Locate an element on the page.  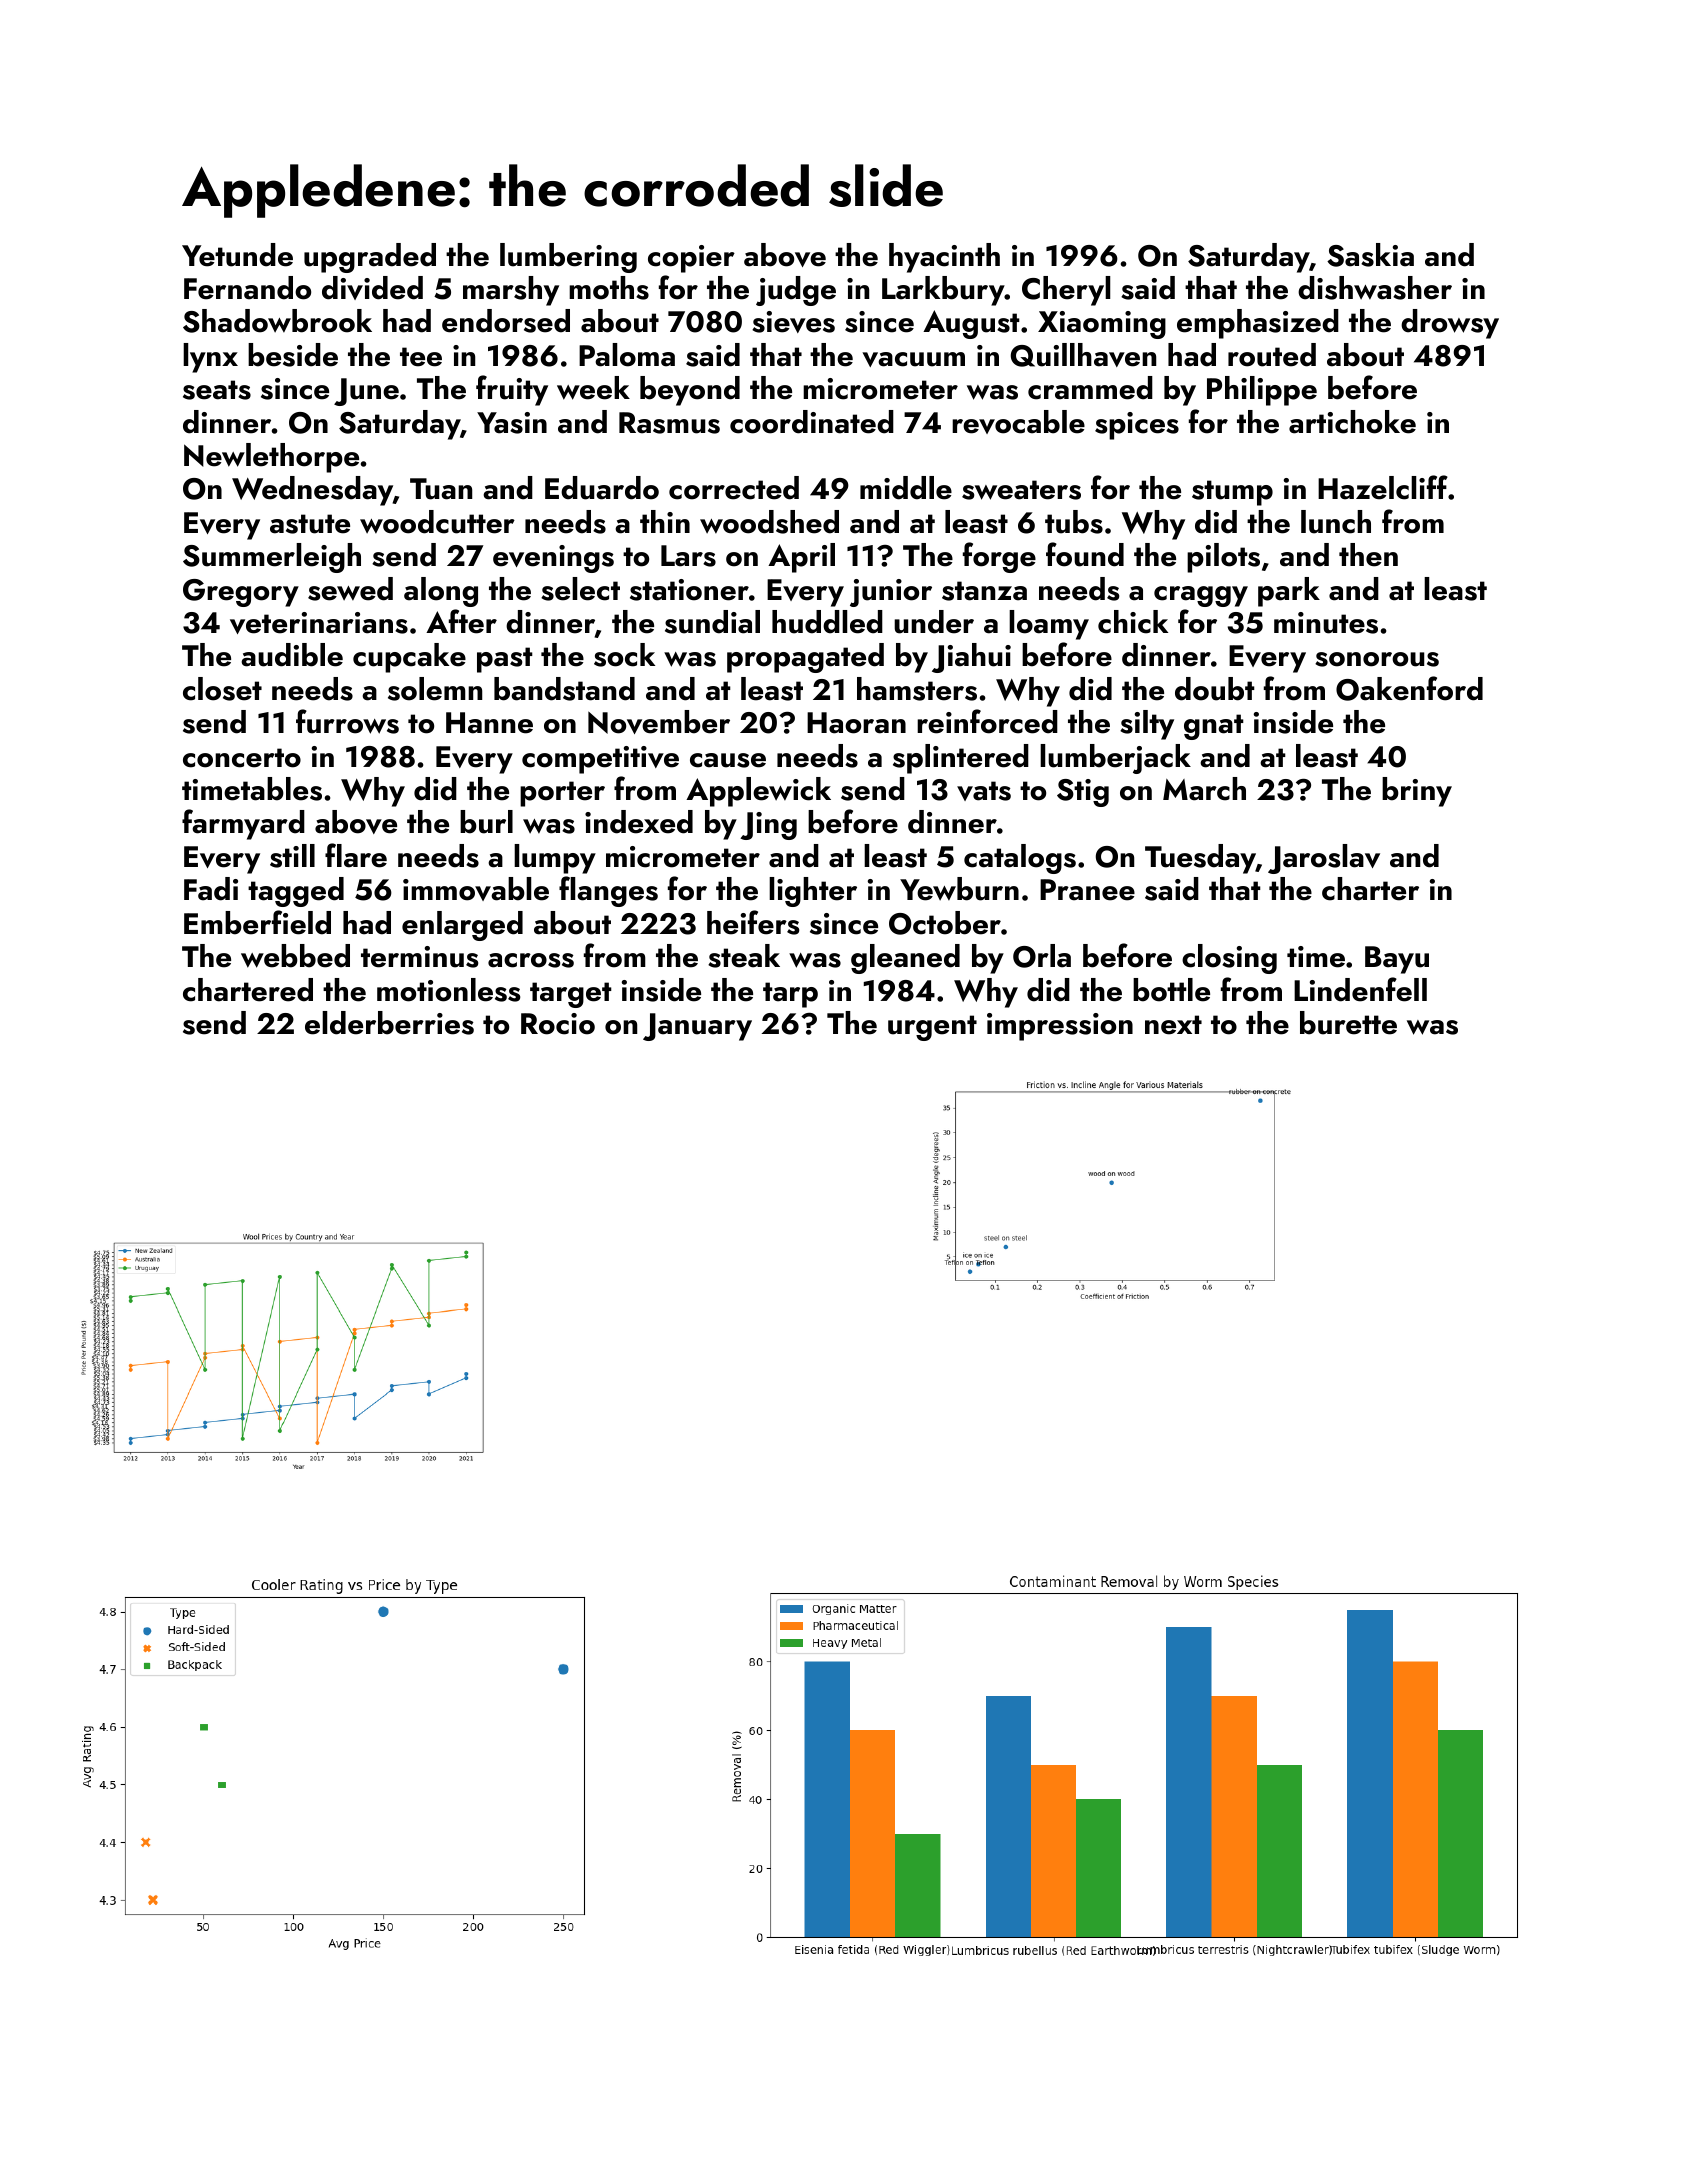
immovable is located at coordinates (476, 889).
